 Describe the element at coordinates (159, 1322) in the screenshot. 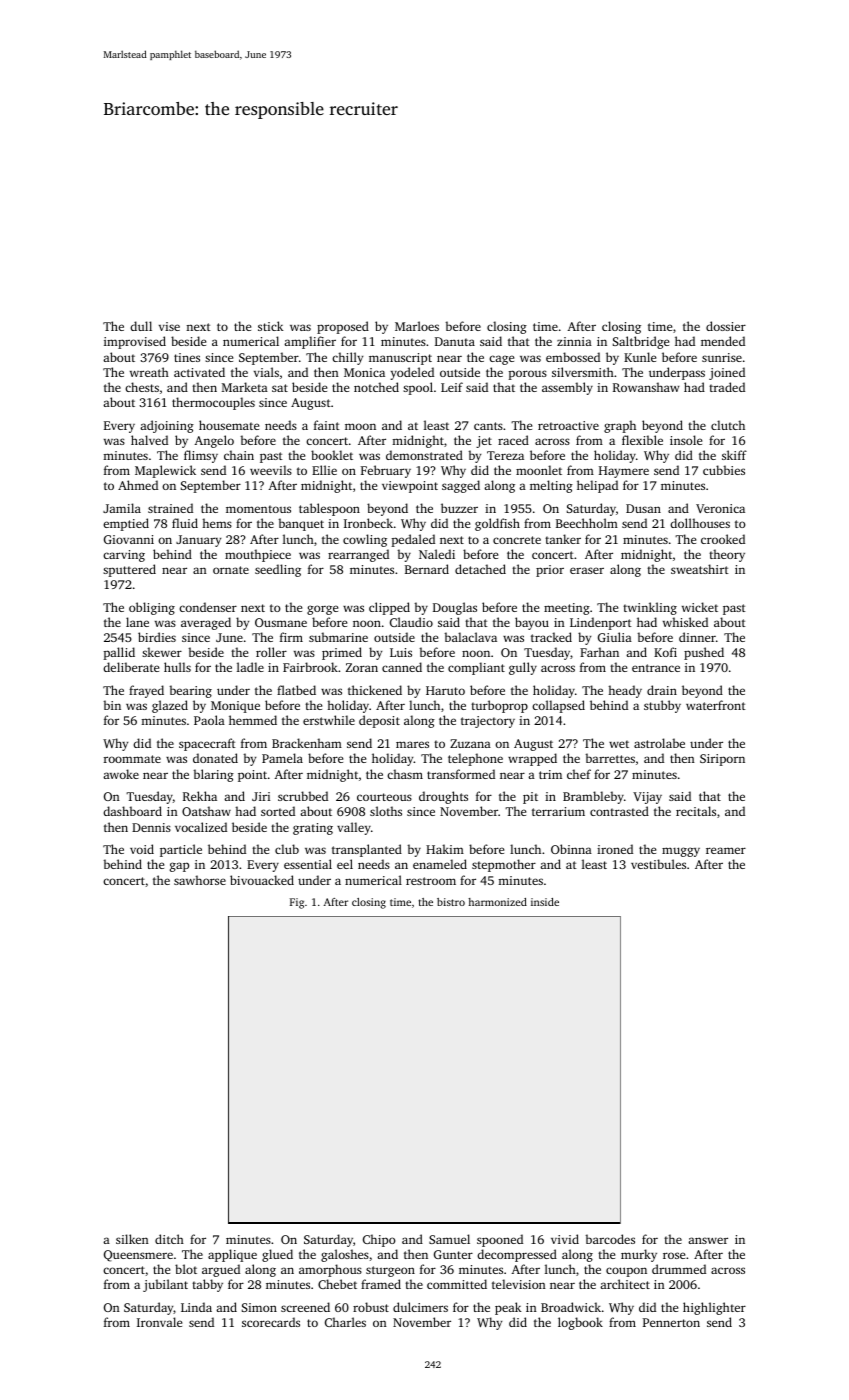

I see `Ironvale` at that location.
